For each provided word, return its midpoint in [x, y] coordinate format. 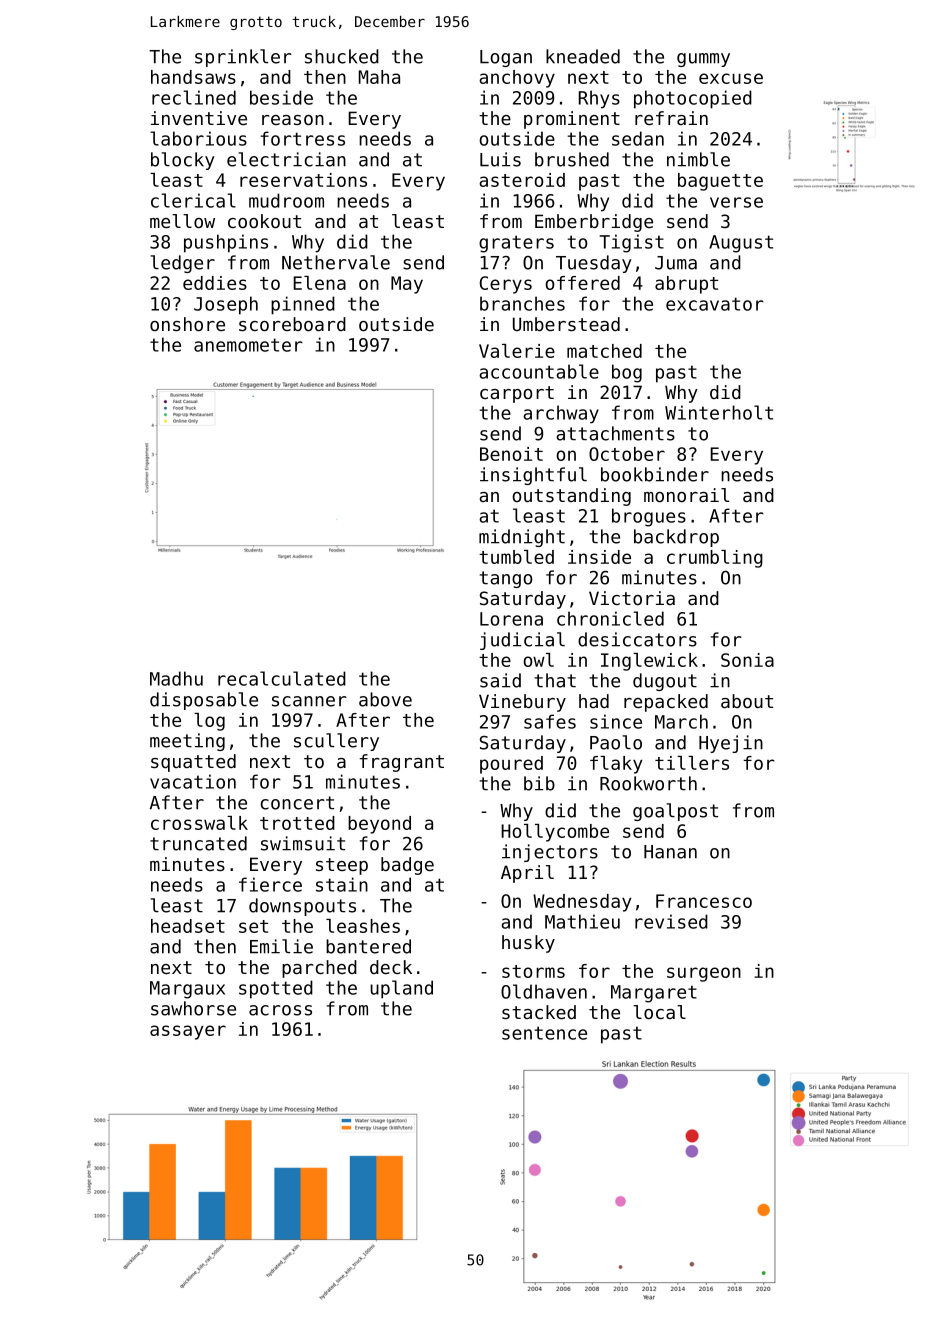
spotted [276, 989]
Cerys [506, 285]
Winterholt [719, 412]
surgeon [704, 974]
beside [281, 97]
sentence [544, 1033]
